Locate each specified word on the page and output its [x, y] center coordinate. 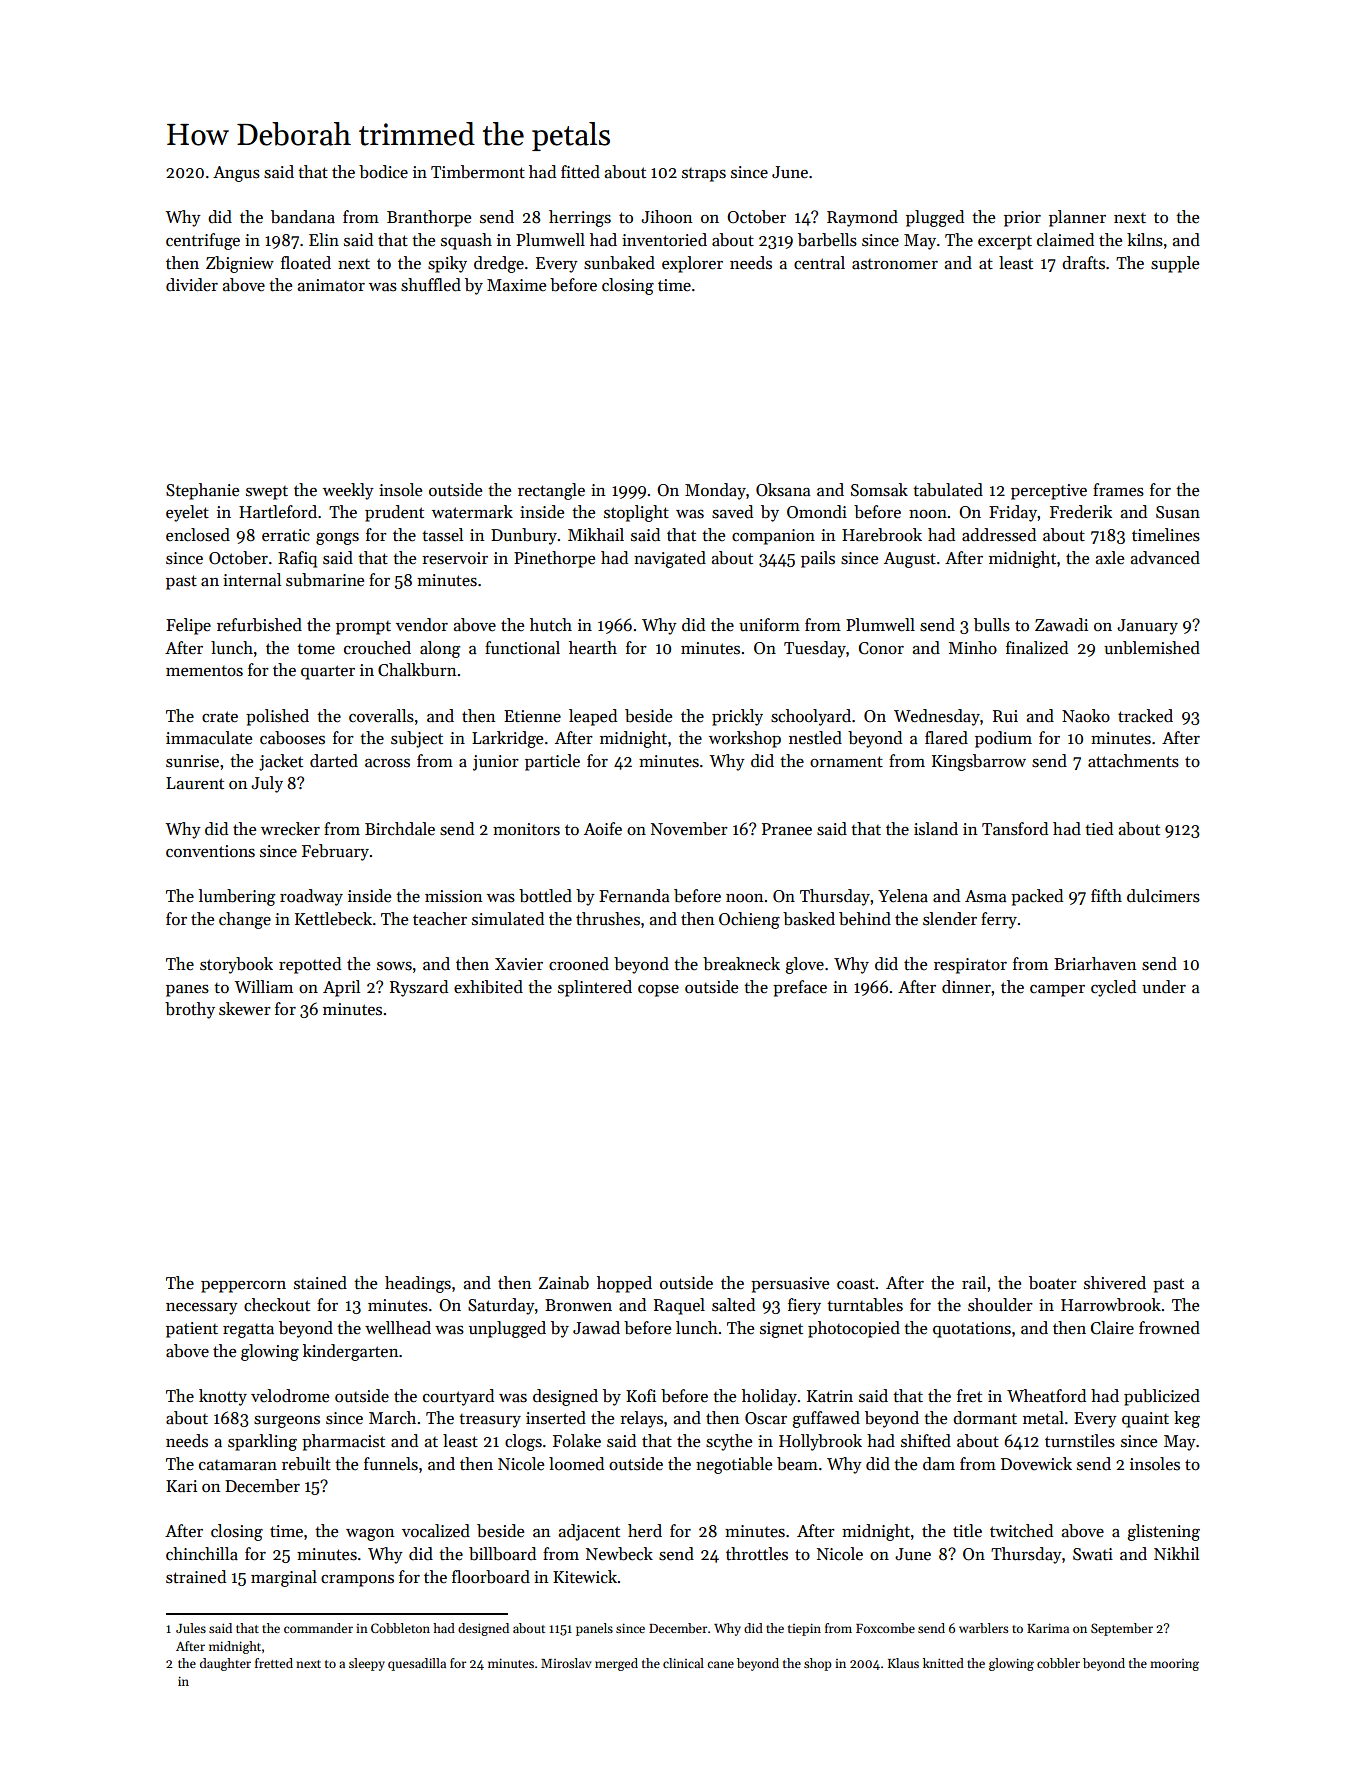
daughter [225, 1664]
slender [950, 919]
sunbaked [619, 263]
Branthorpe [429, 218]
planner [1077, 218]
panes [187, 991]
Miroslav [566, 1663]
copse [658, 991]
